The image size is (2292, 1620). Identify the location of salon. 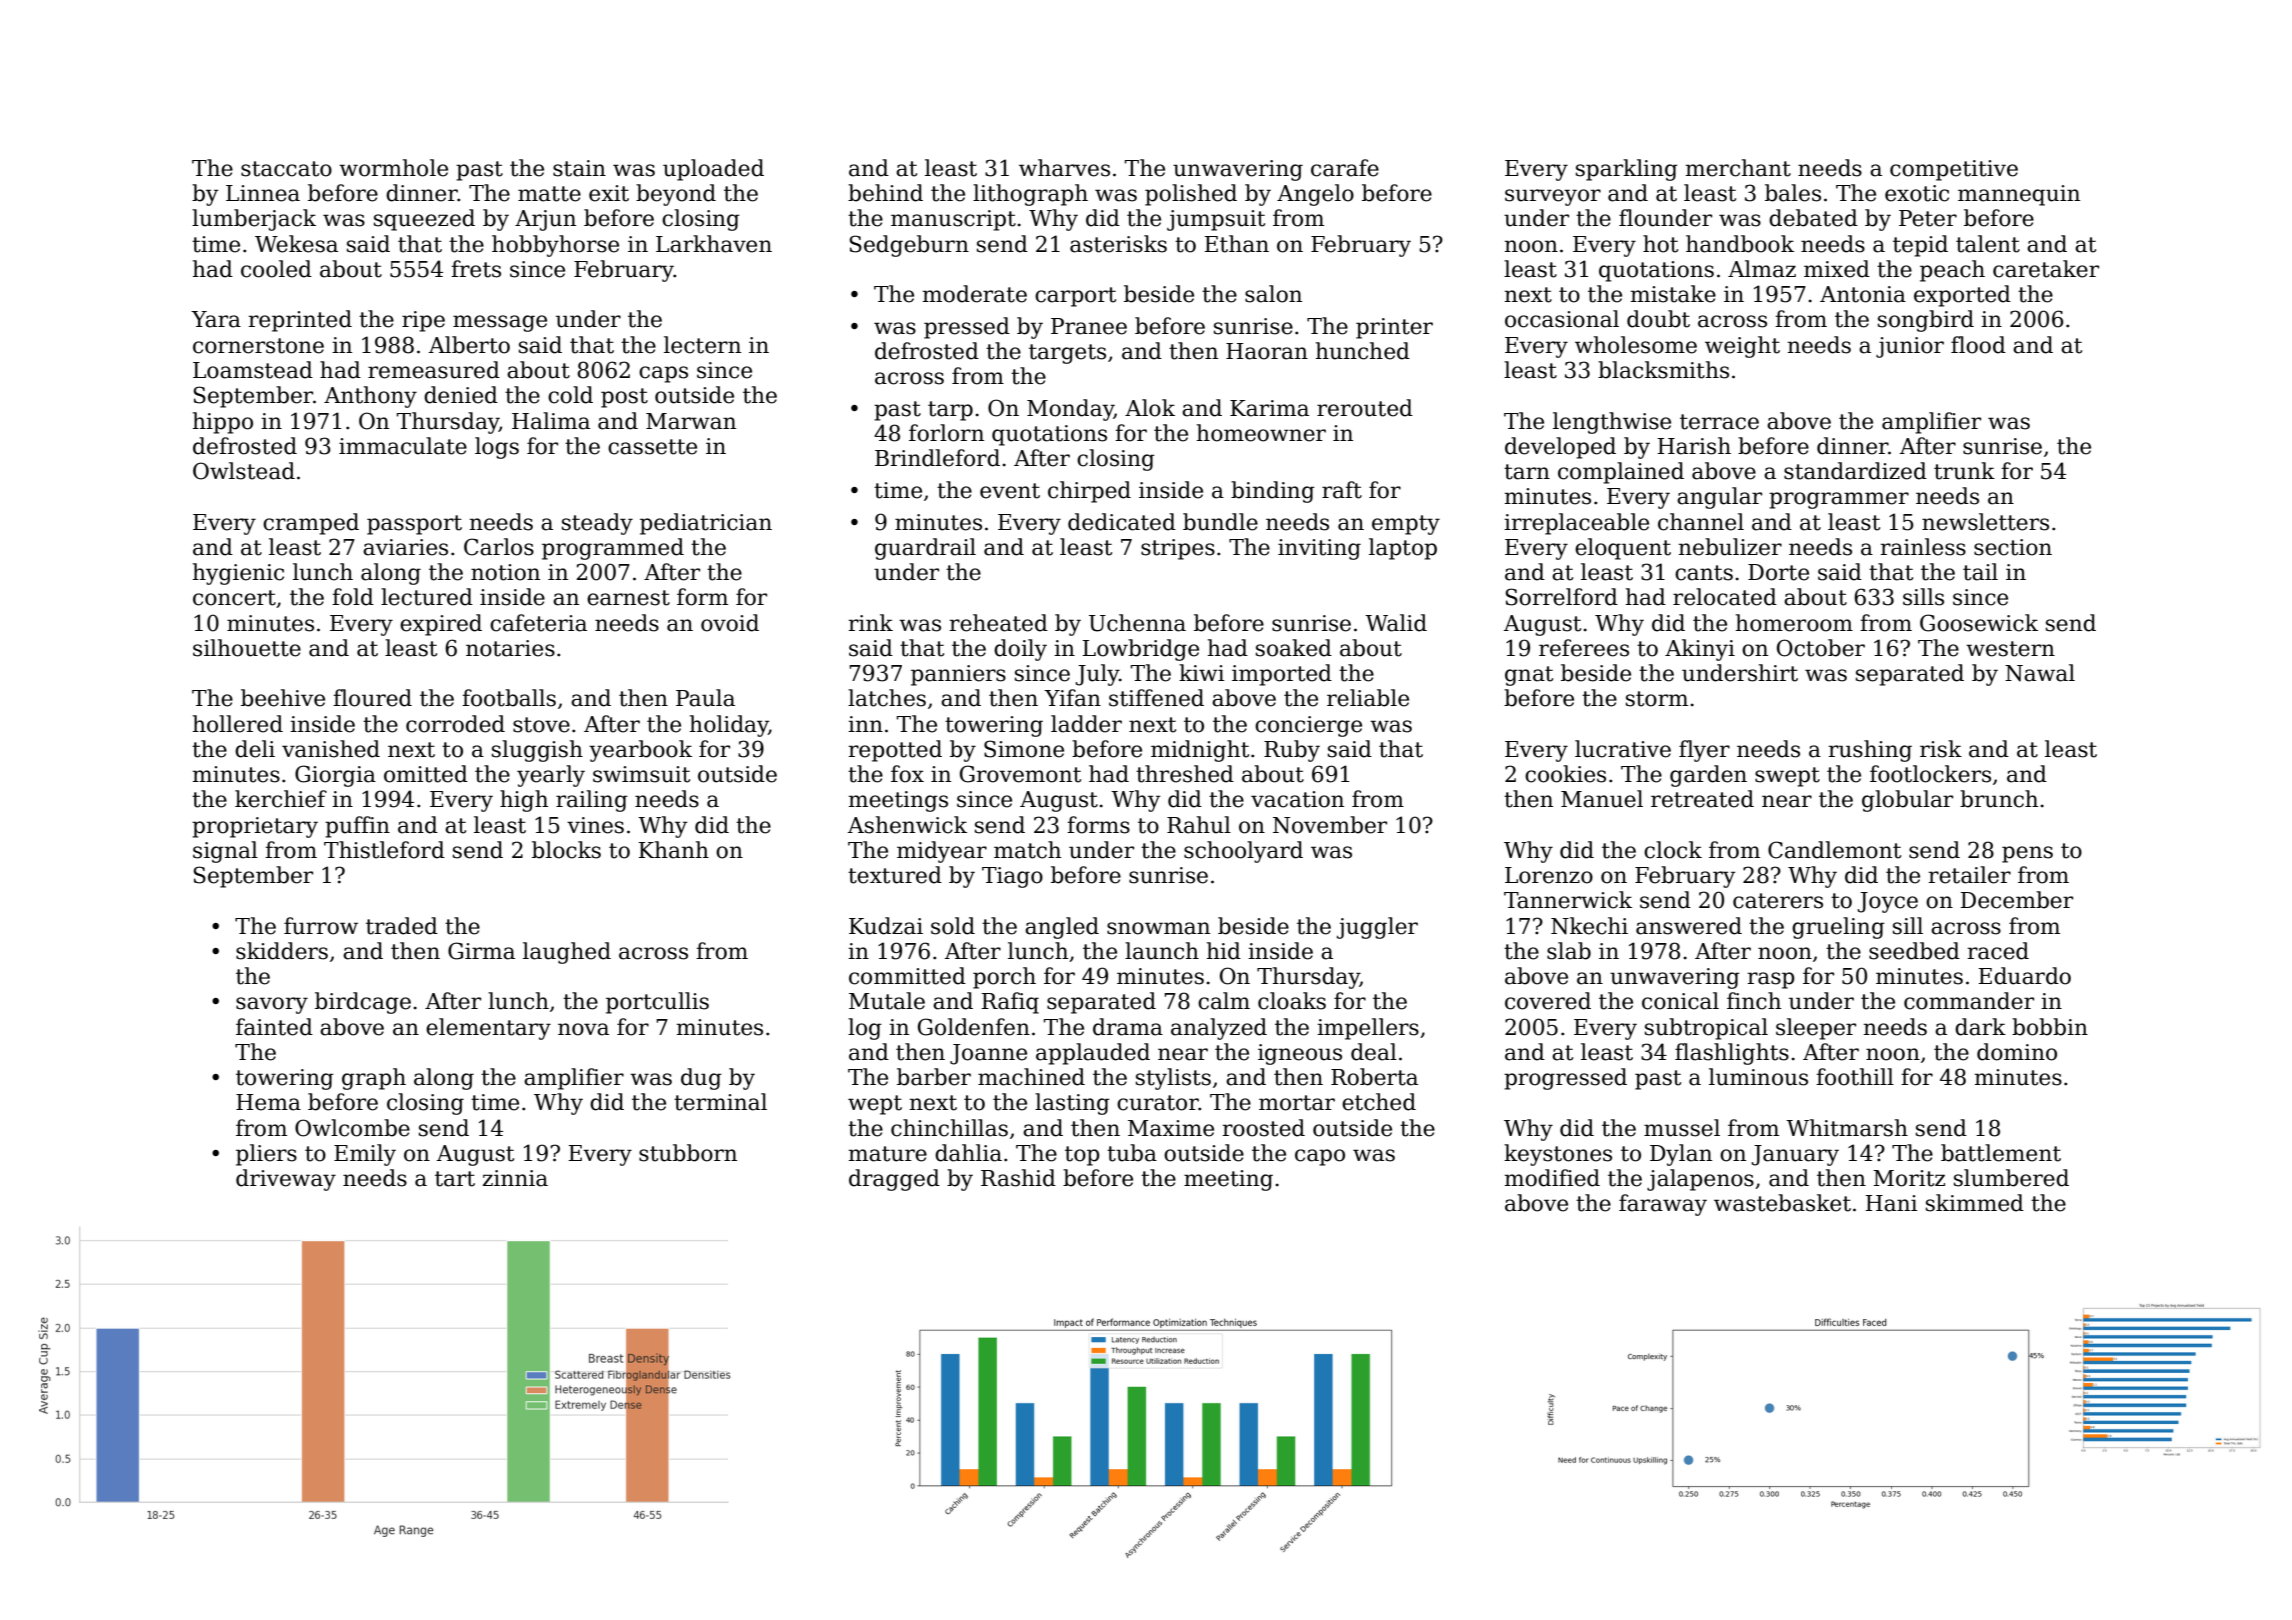
(1273, 294).
